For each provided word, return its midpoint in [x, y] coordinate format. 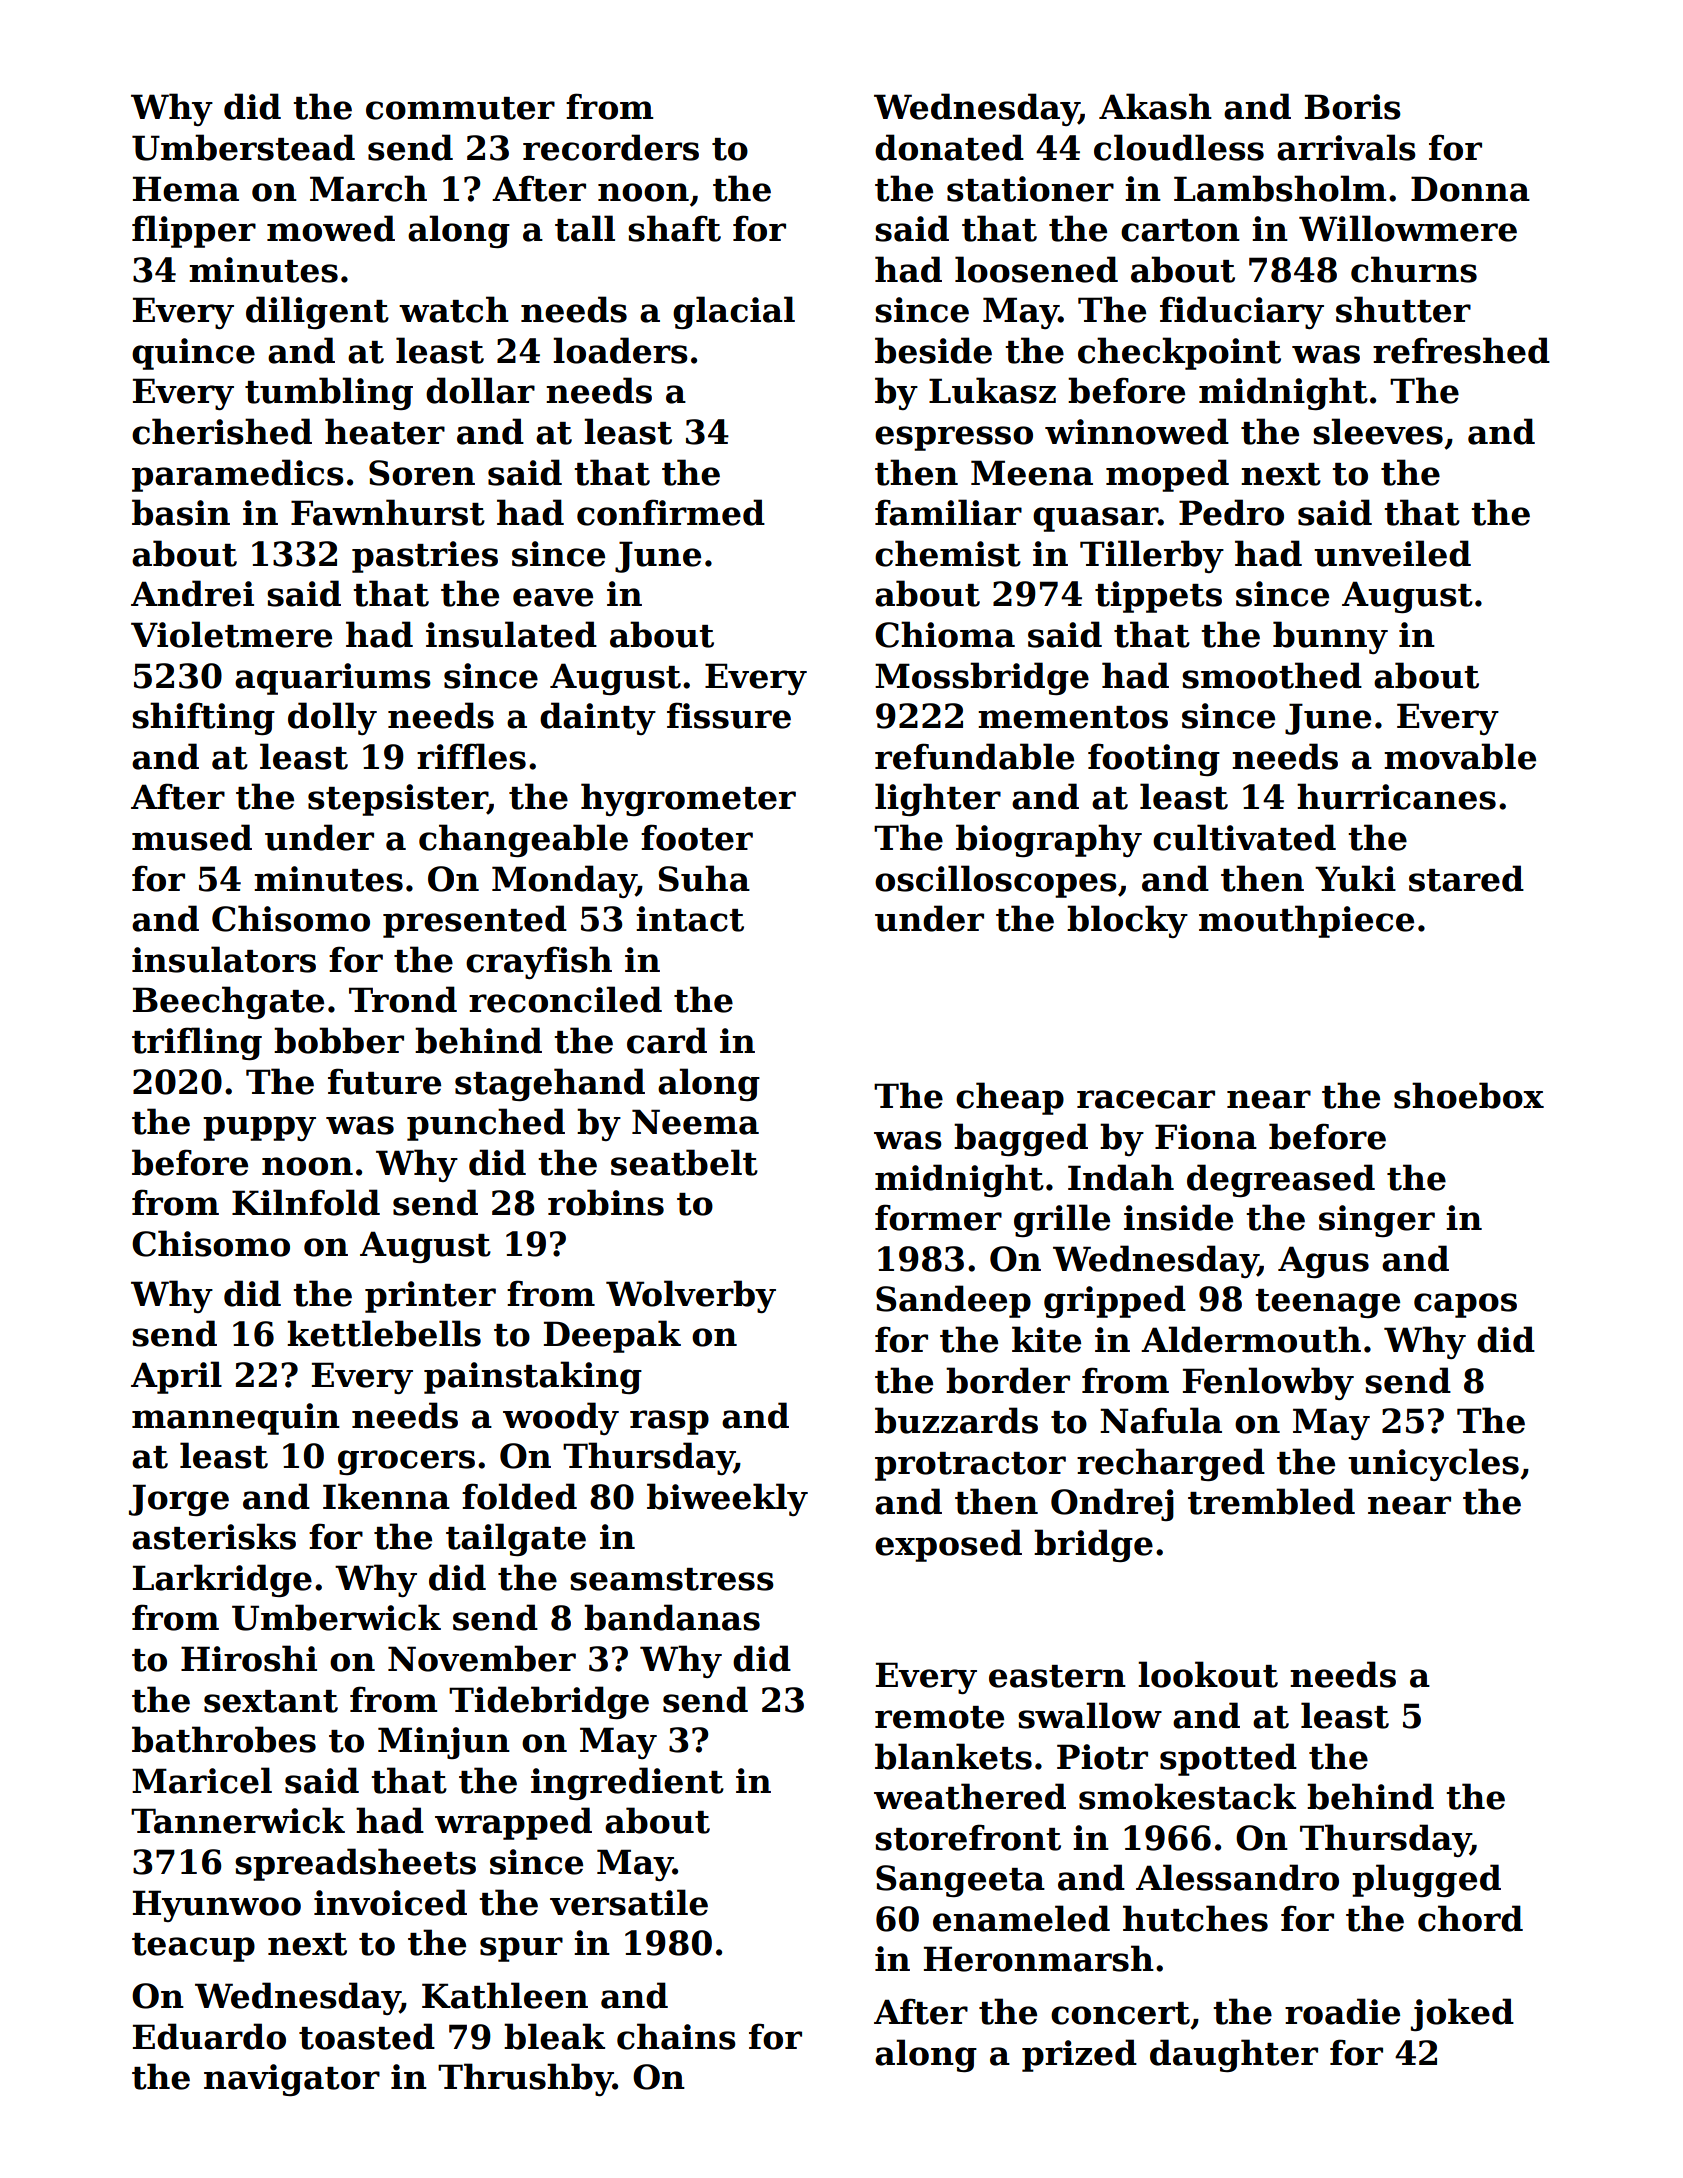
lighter [938, 799]
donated [949, 147]
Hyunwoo [217, 1906]
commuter [460, 108]
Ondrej [1112, 1504]
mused [192, 837]
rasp [669, 1422]
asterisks [214, 1536]
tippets [1158, 597]
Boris [1353, 107]
